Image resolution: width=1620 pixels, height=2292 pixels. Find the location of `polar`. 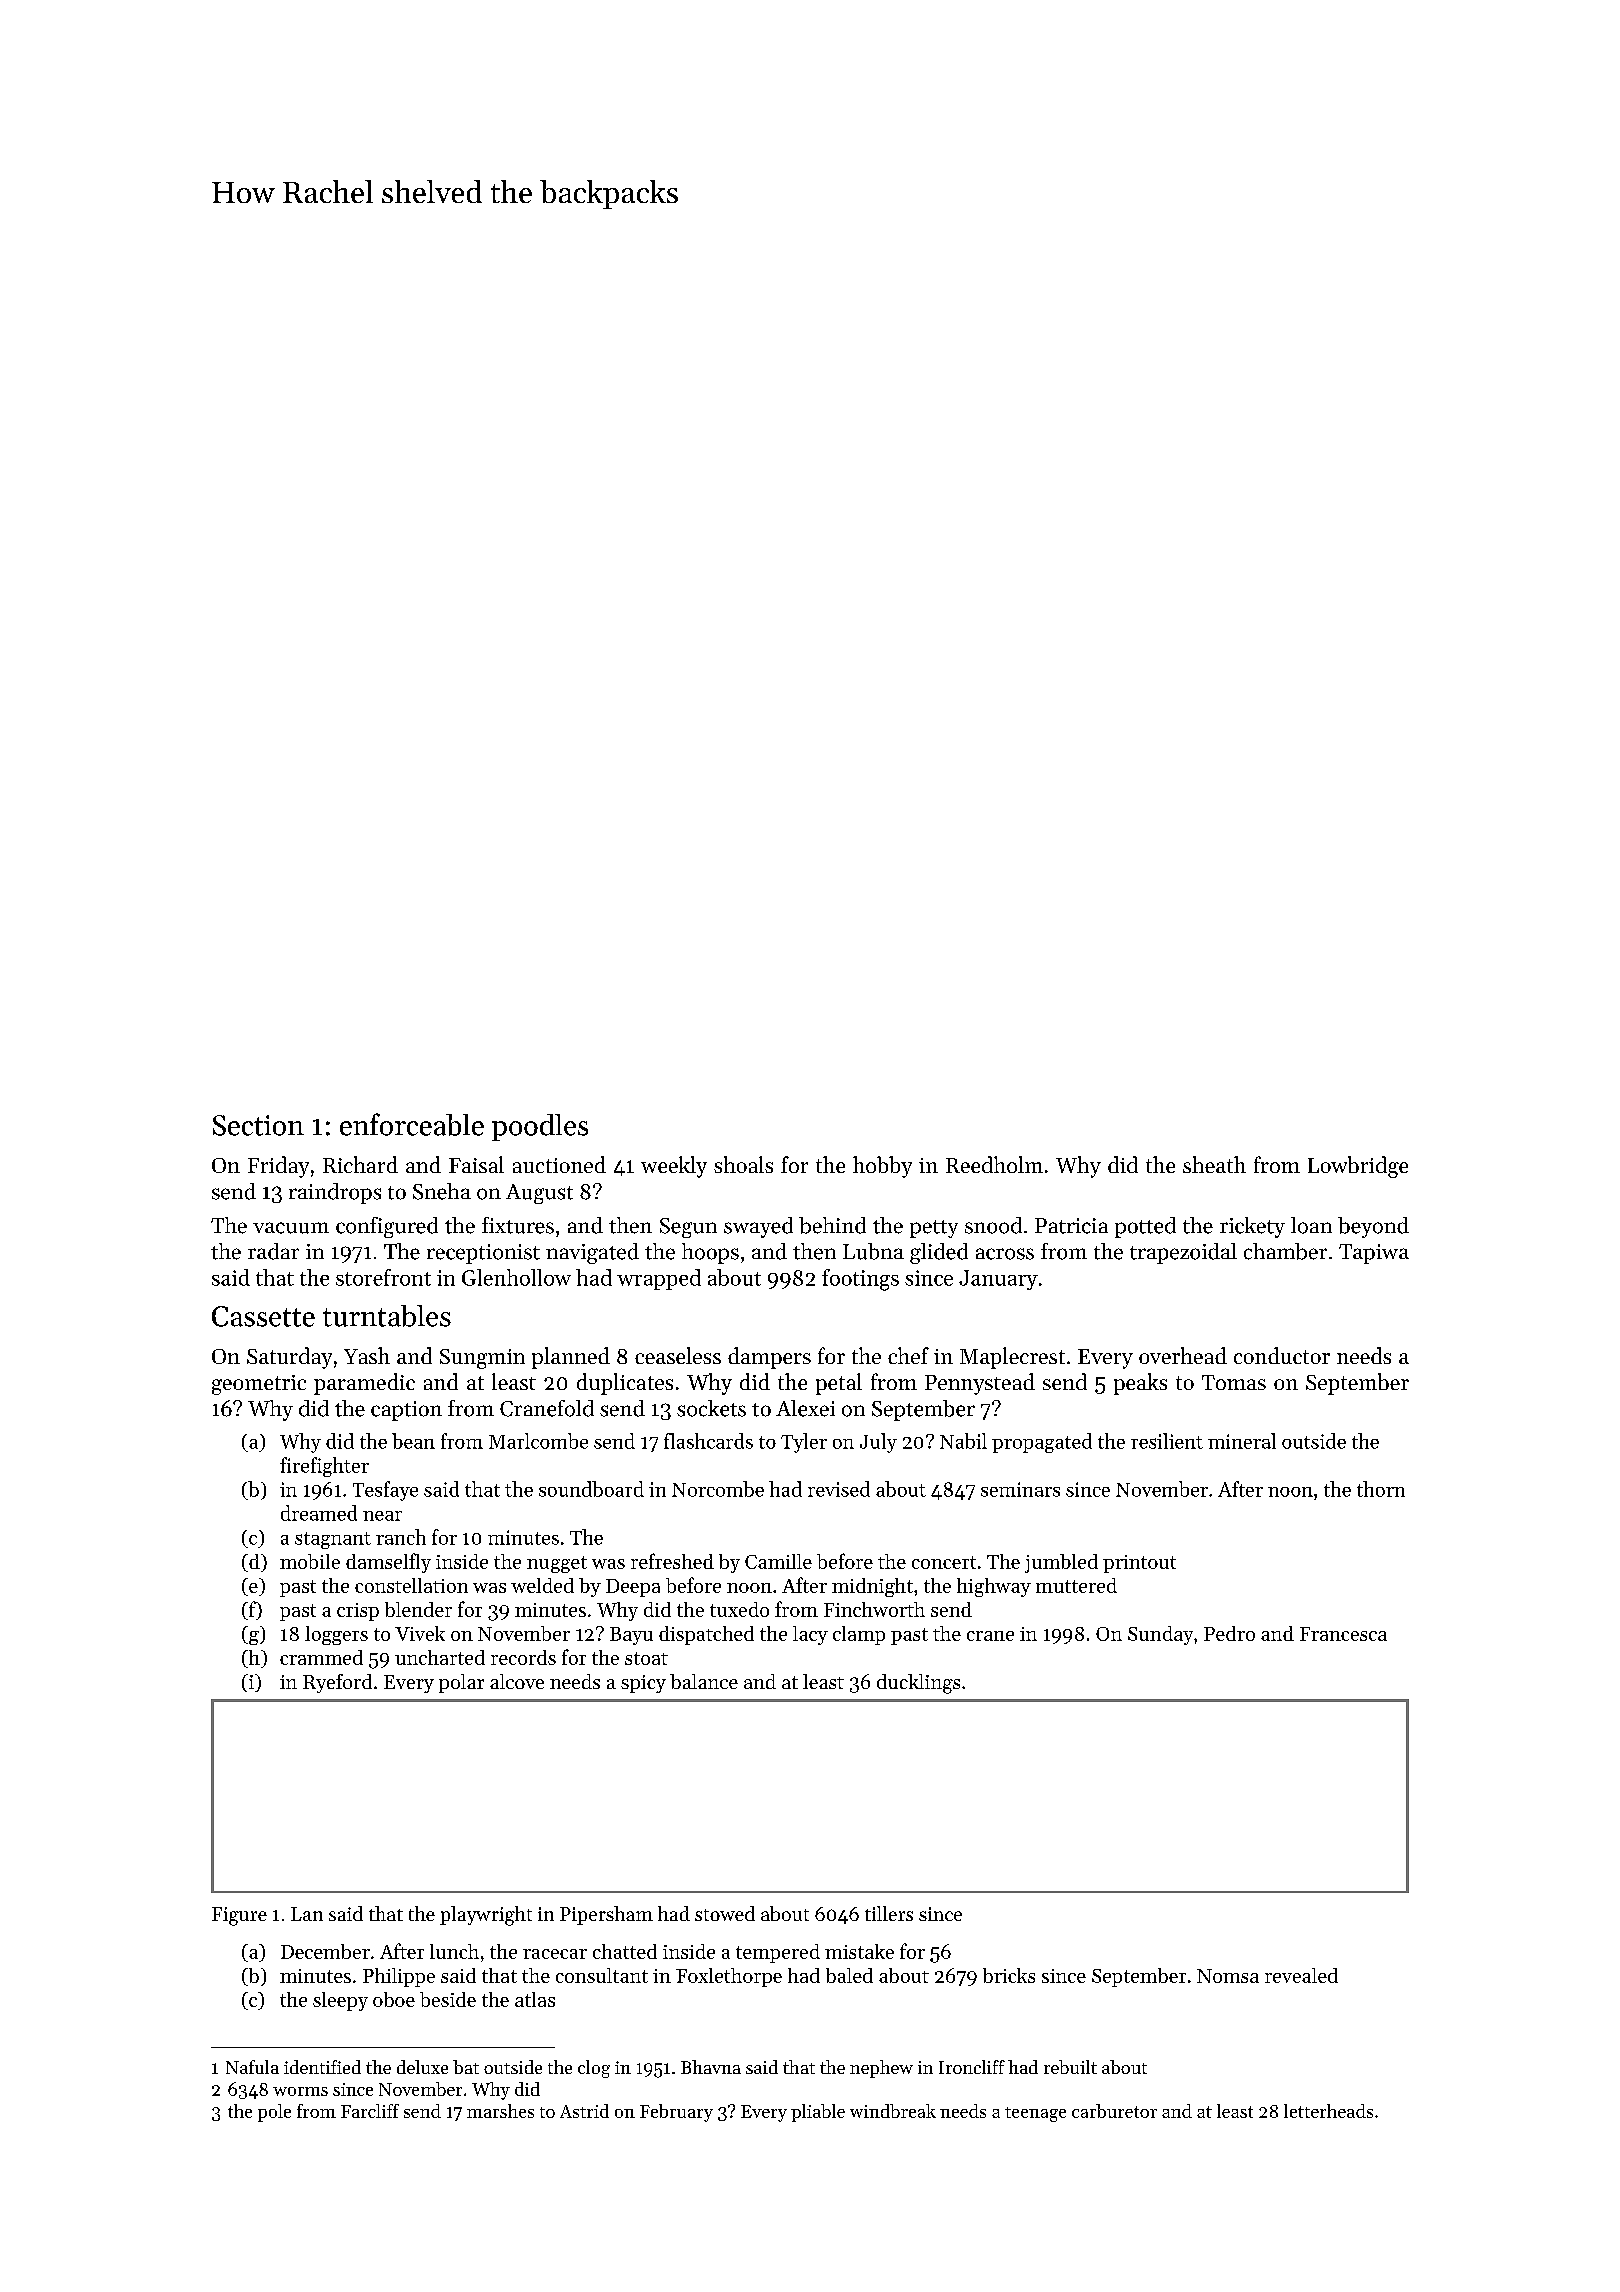

polar is located at coordinates (461, 1683).
